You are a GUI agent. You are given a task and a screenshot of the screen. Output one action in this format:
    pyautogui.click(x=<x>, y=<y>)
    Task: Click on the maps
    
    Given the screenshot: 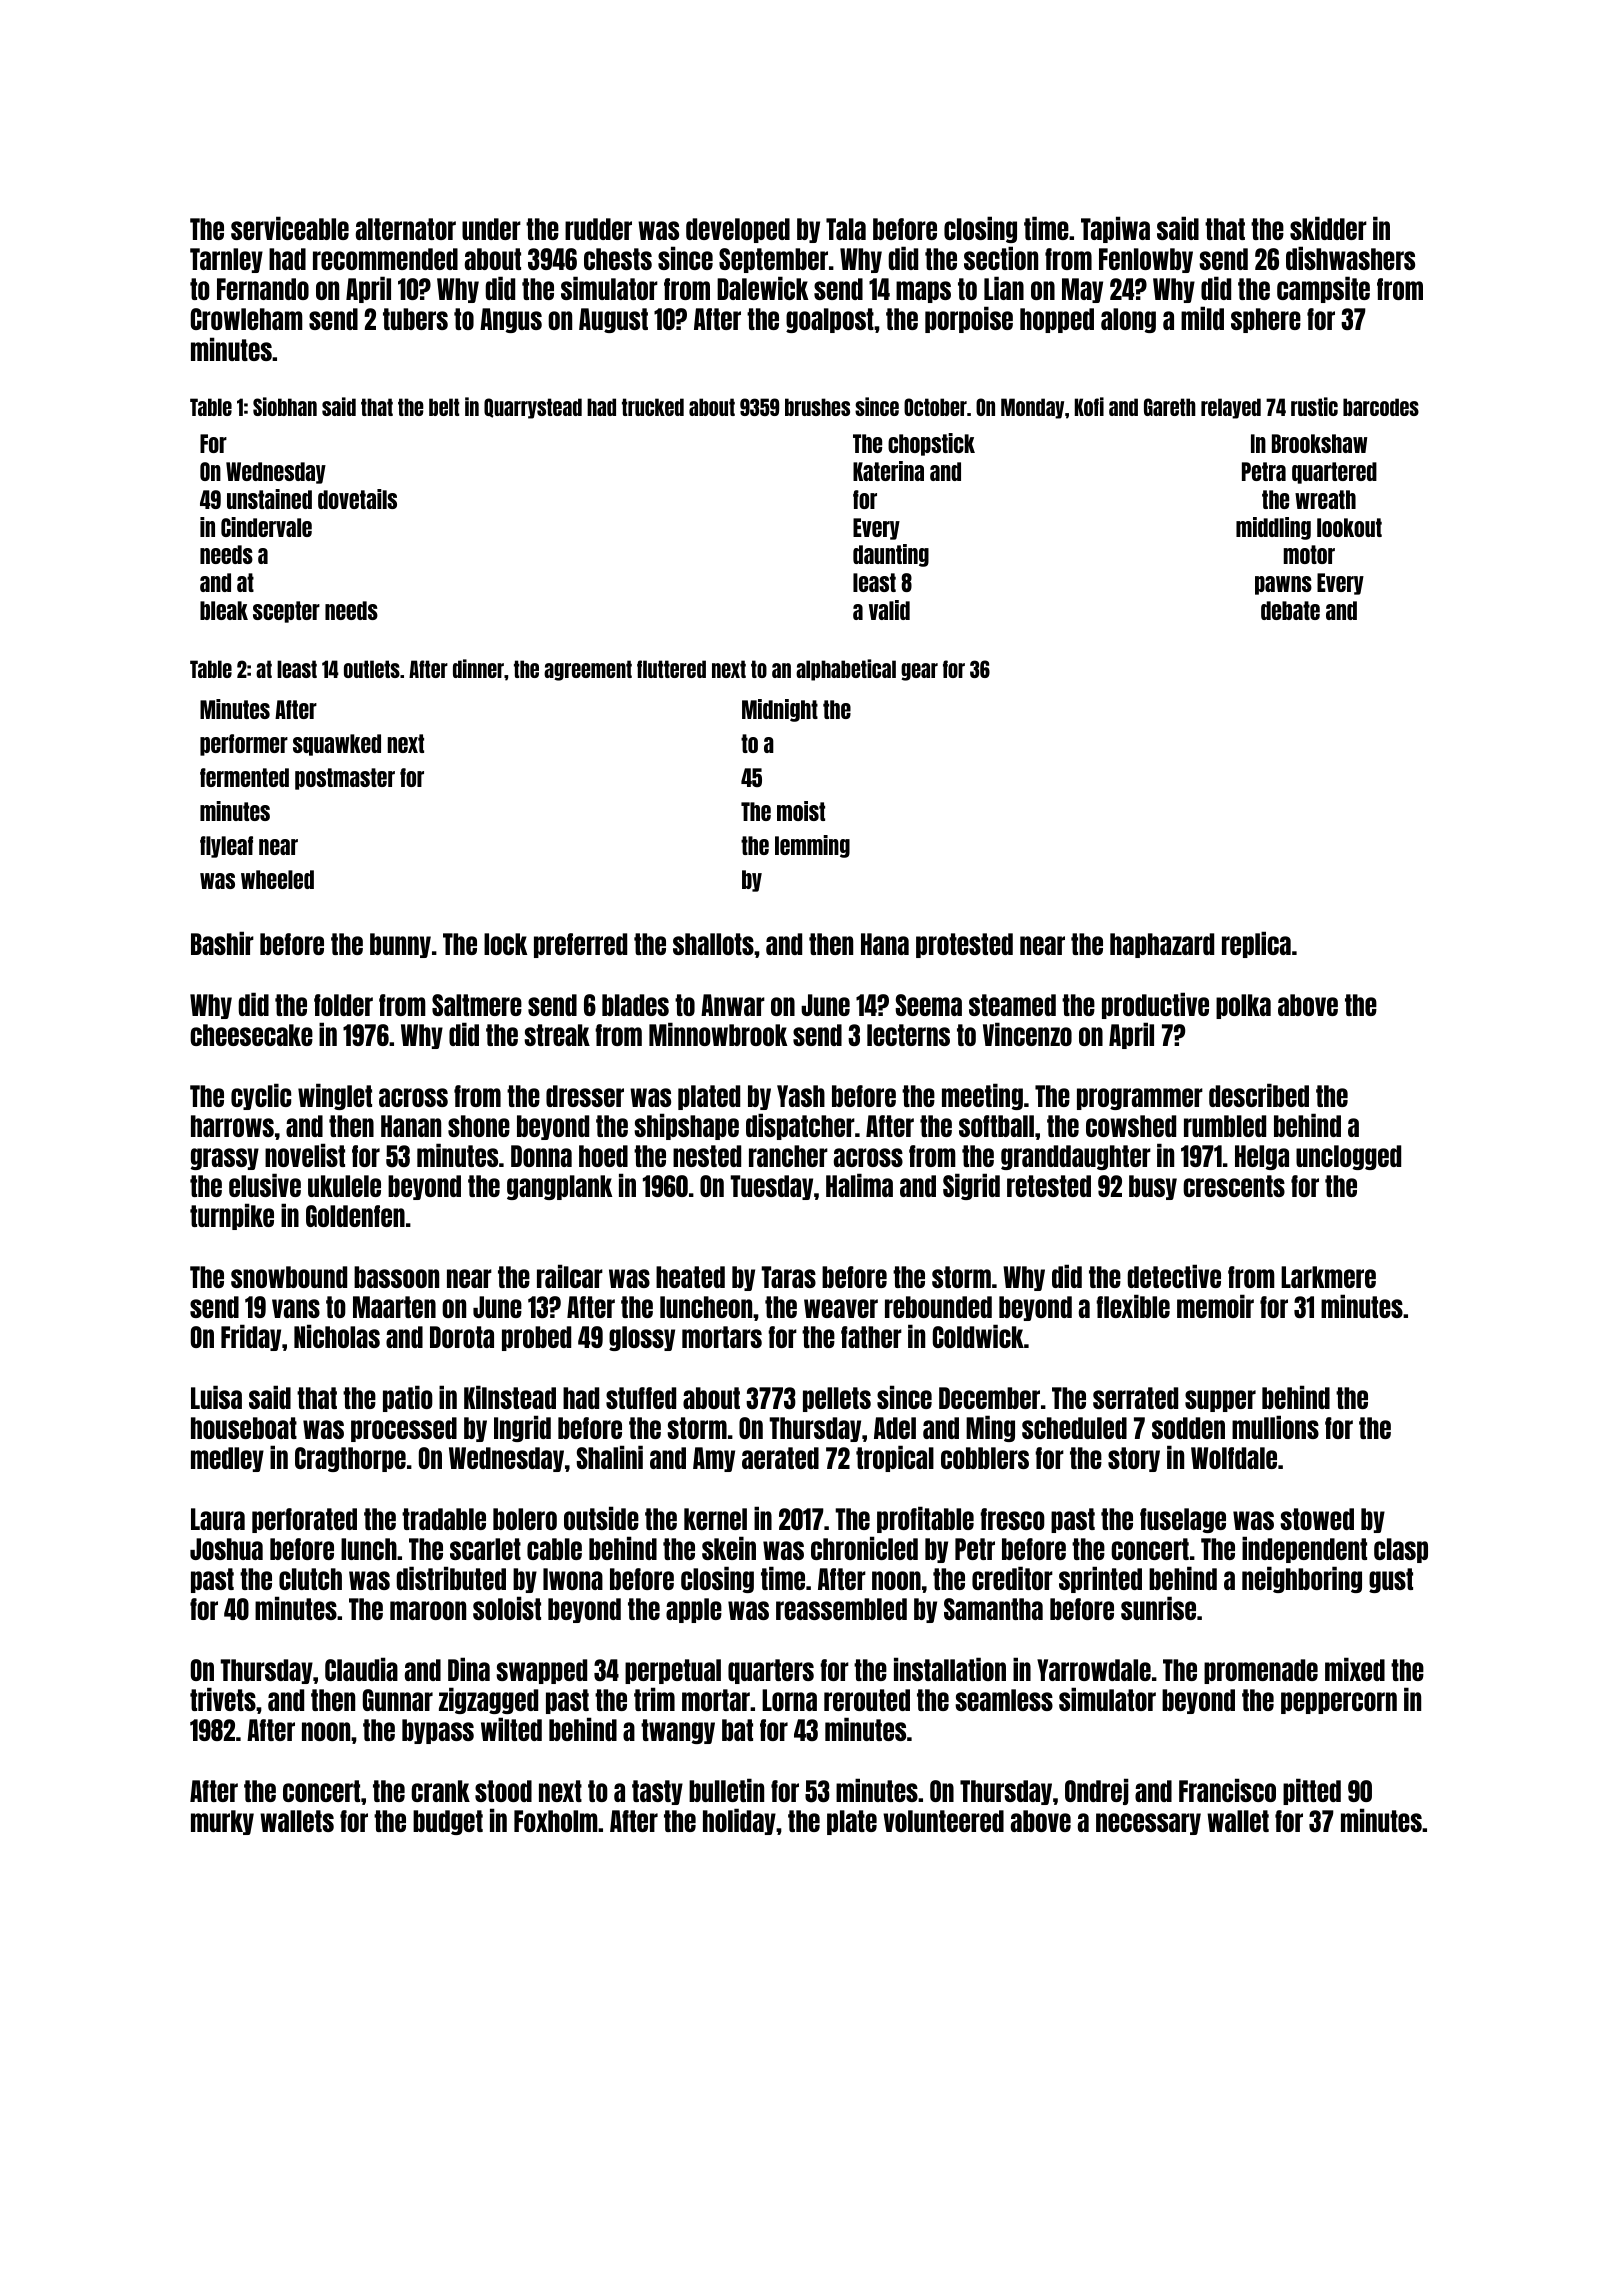 What is the action you would take?
    pyautogui.click(x=923, y=292)
